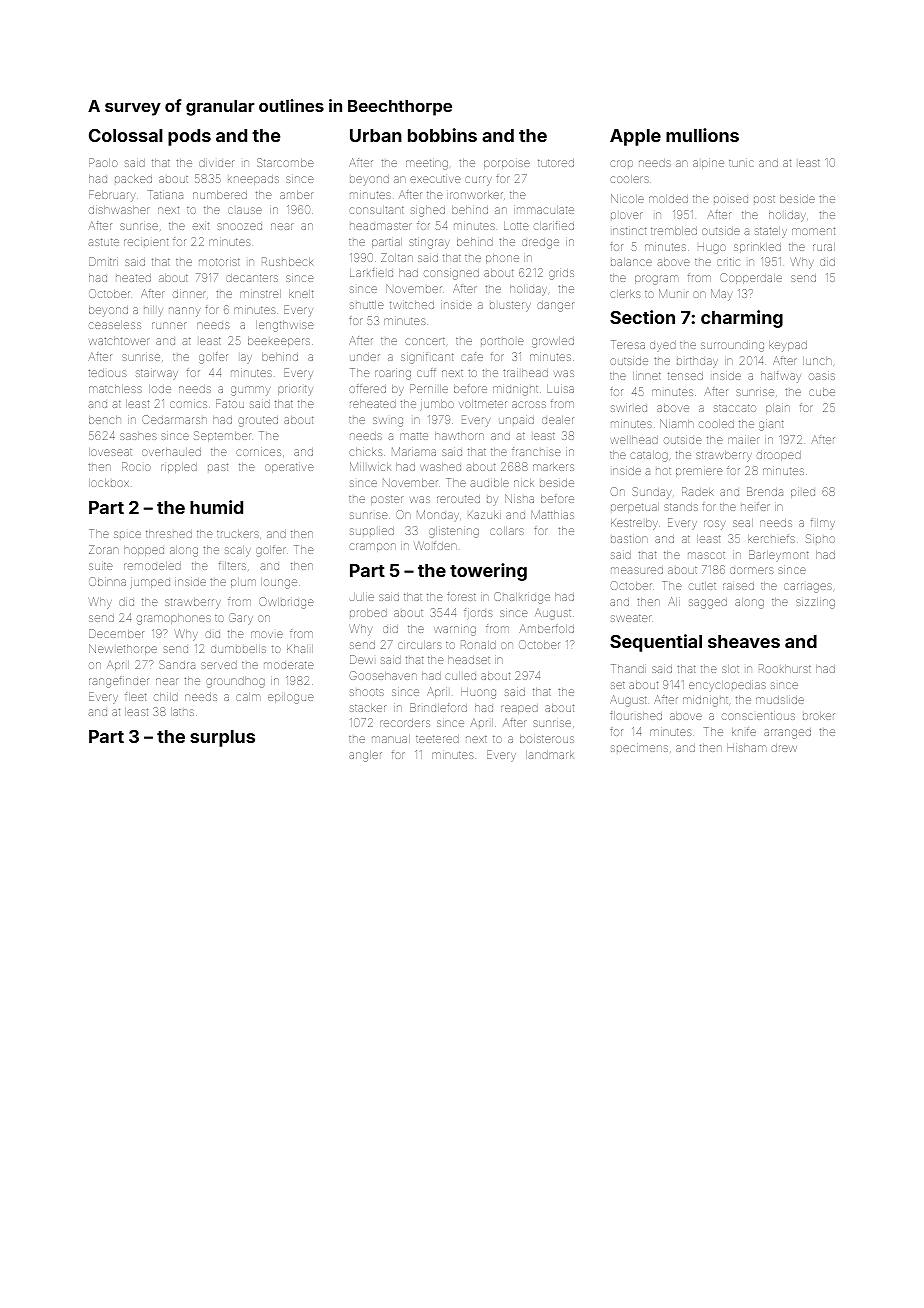  Describe the element at coordinates (126, 135) in the page. I see `Colossal` at that location.
